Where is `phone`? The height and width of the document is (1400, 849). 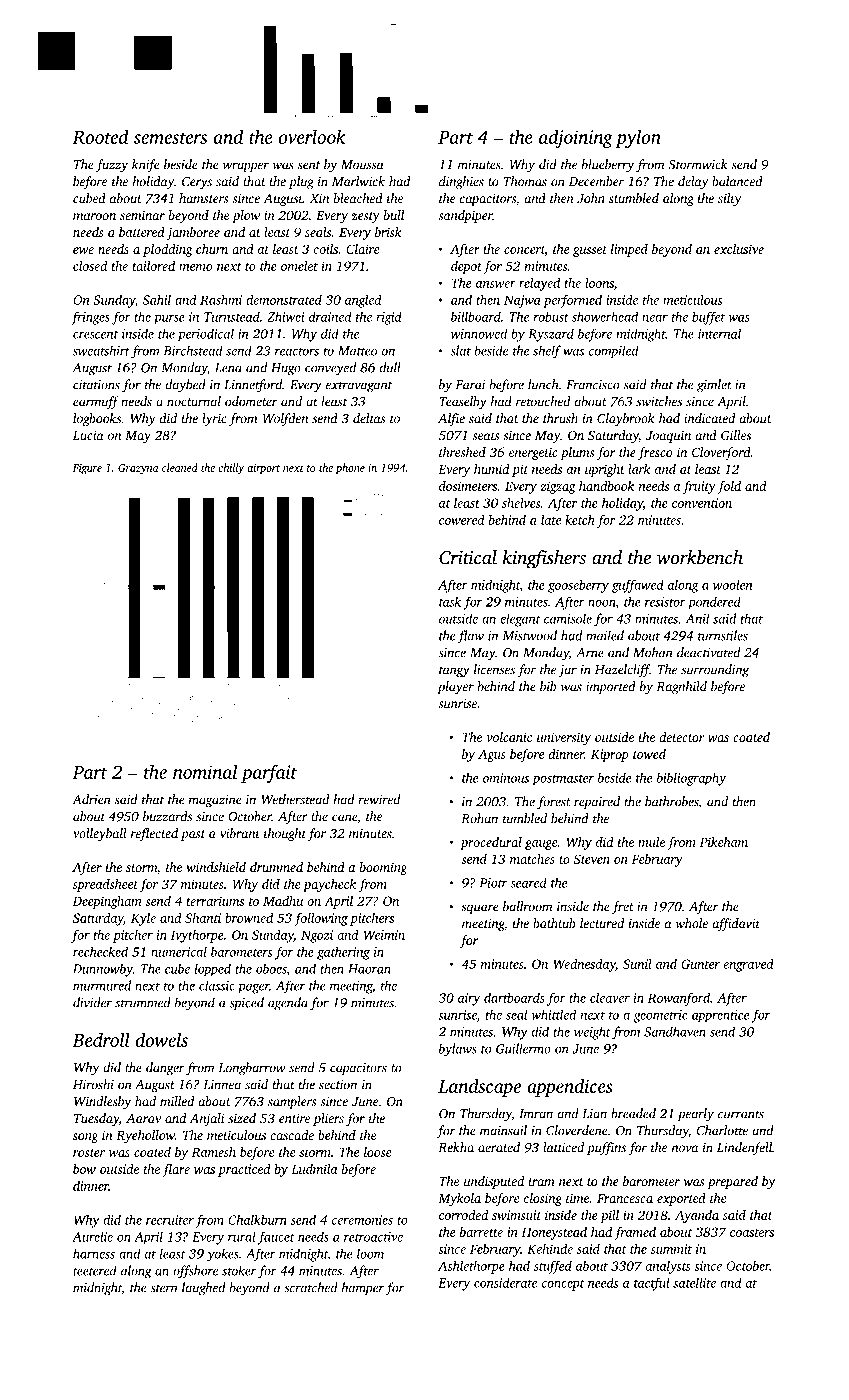
phone is located at coordinates (350, 468).
